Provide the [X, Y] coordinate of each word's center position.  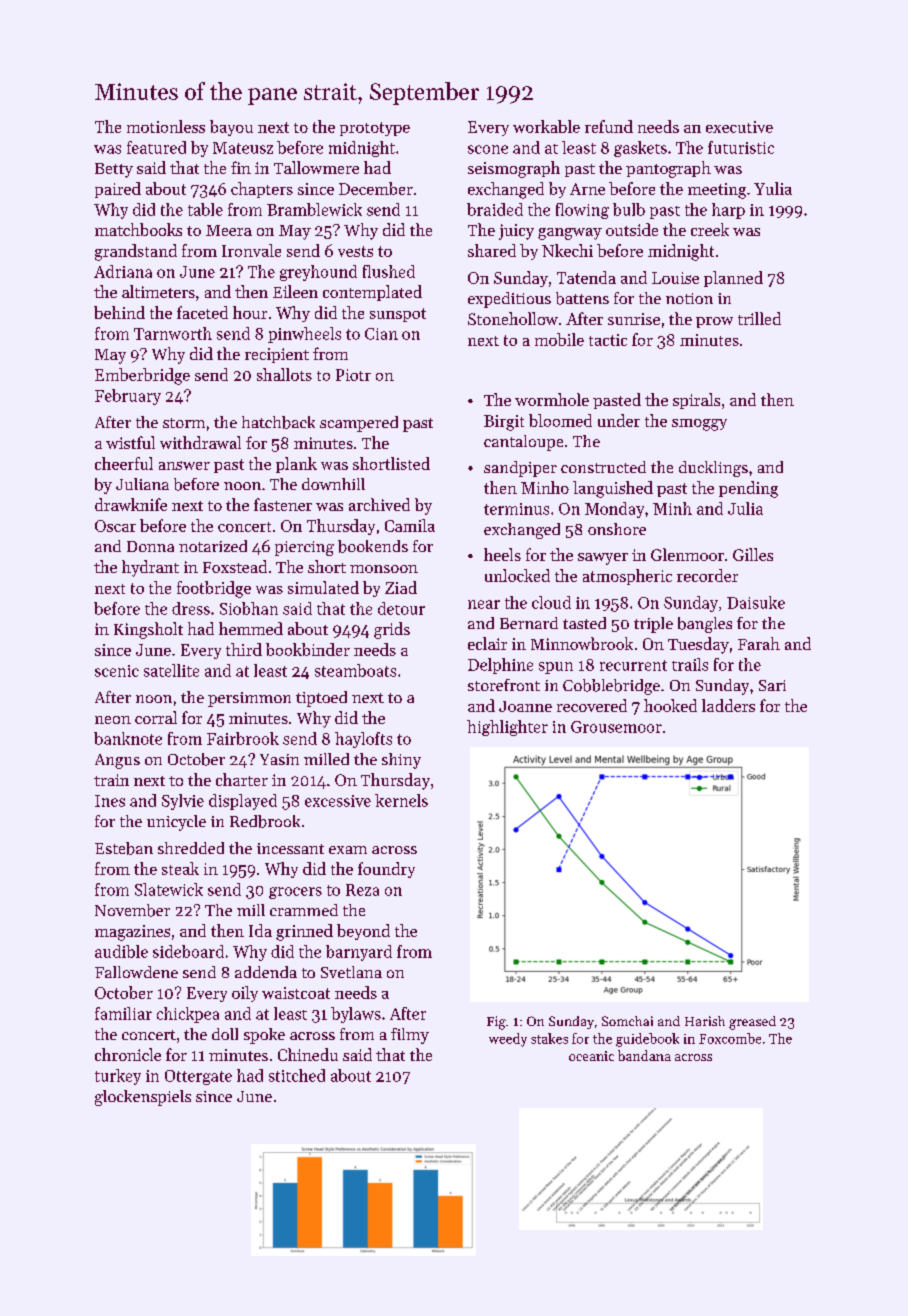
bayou [231, 128]
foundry [386, 870]
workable [546, 126]
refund [609, 126]
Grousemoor [616, 727]
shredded [191, 848]
